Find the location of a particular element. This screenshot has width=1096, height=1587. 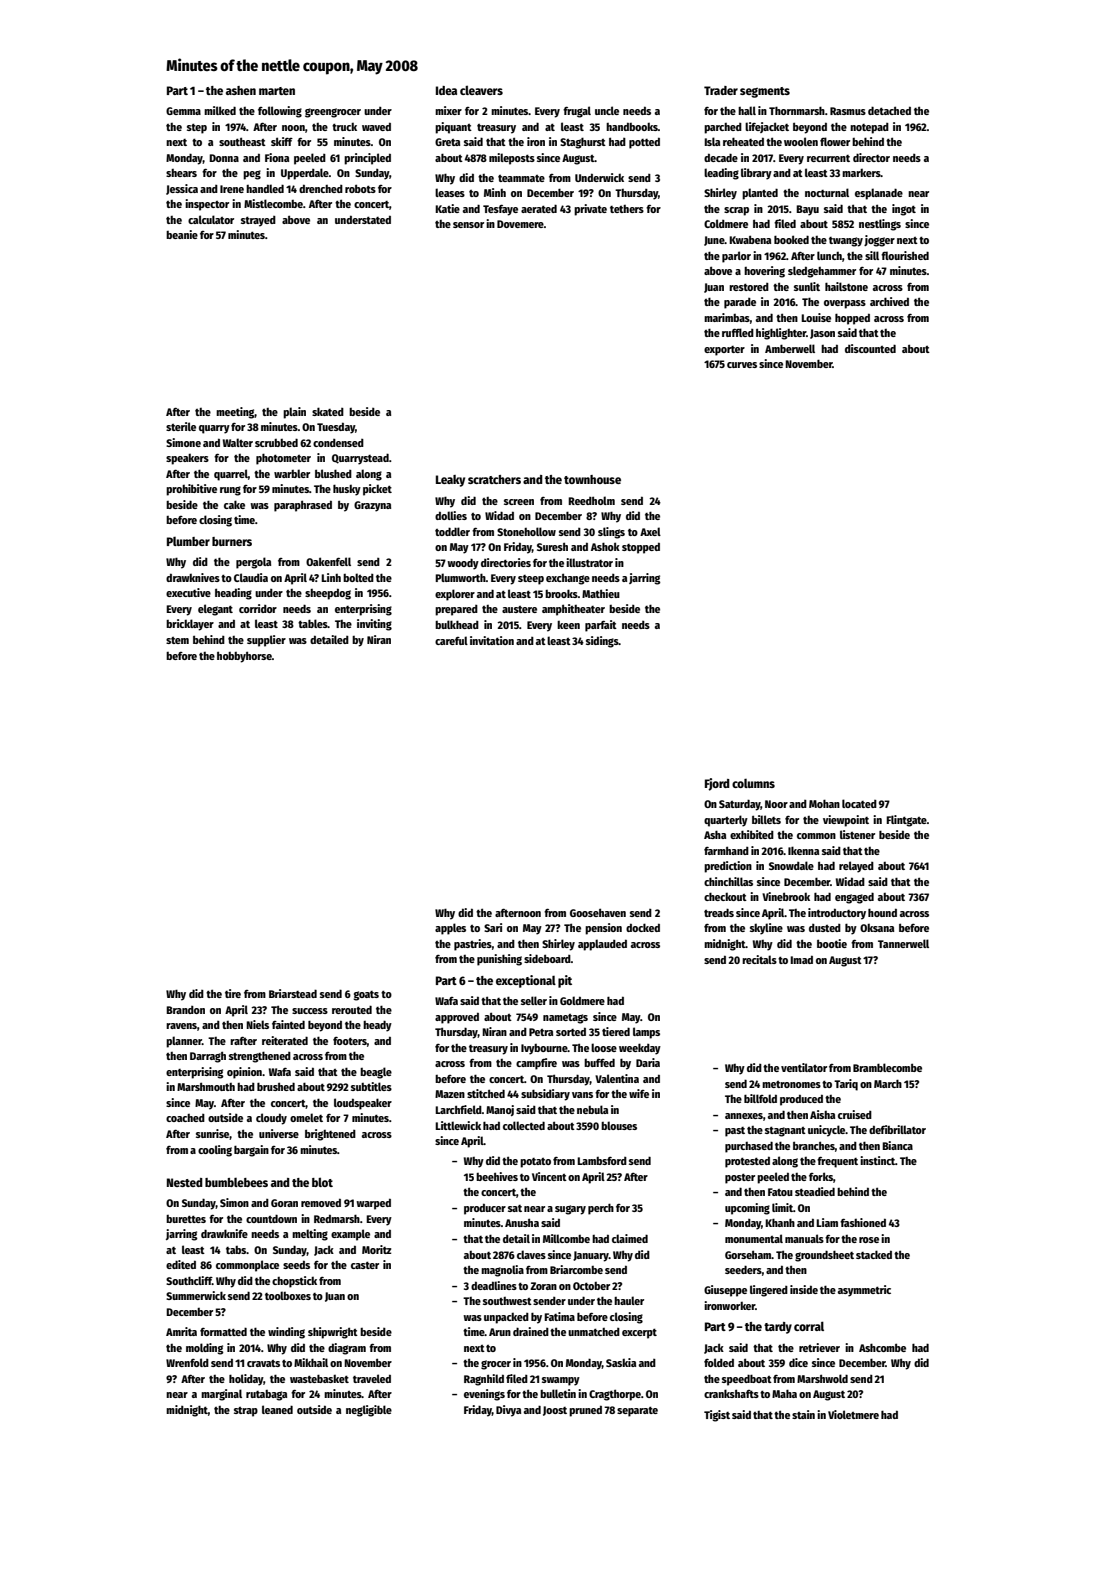

negligible is located at coordinates (369, 1411).
